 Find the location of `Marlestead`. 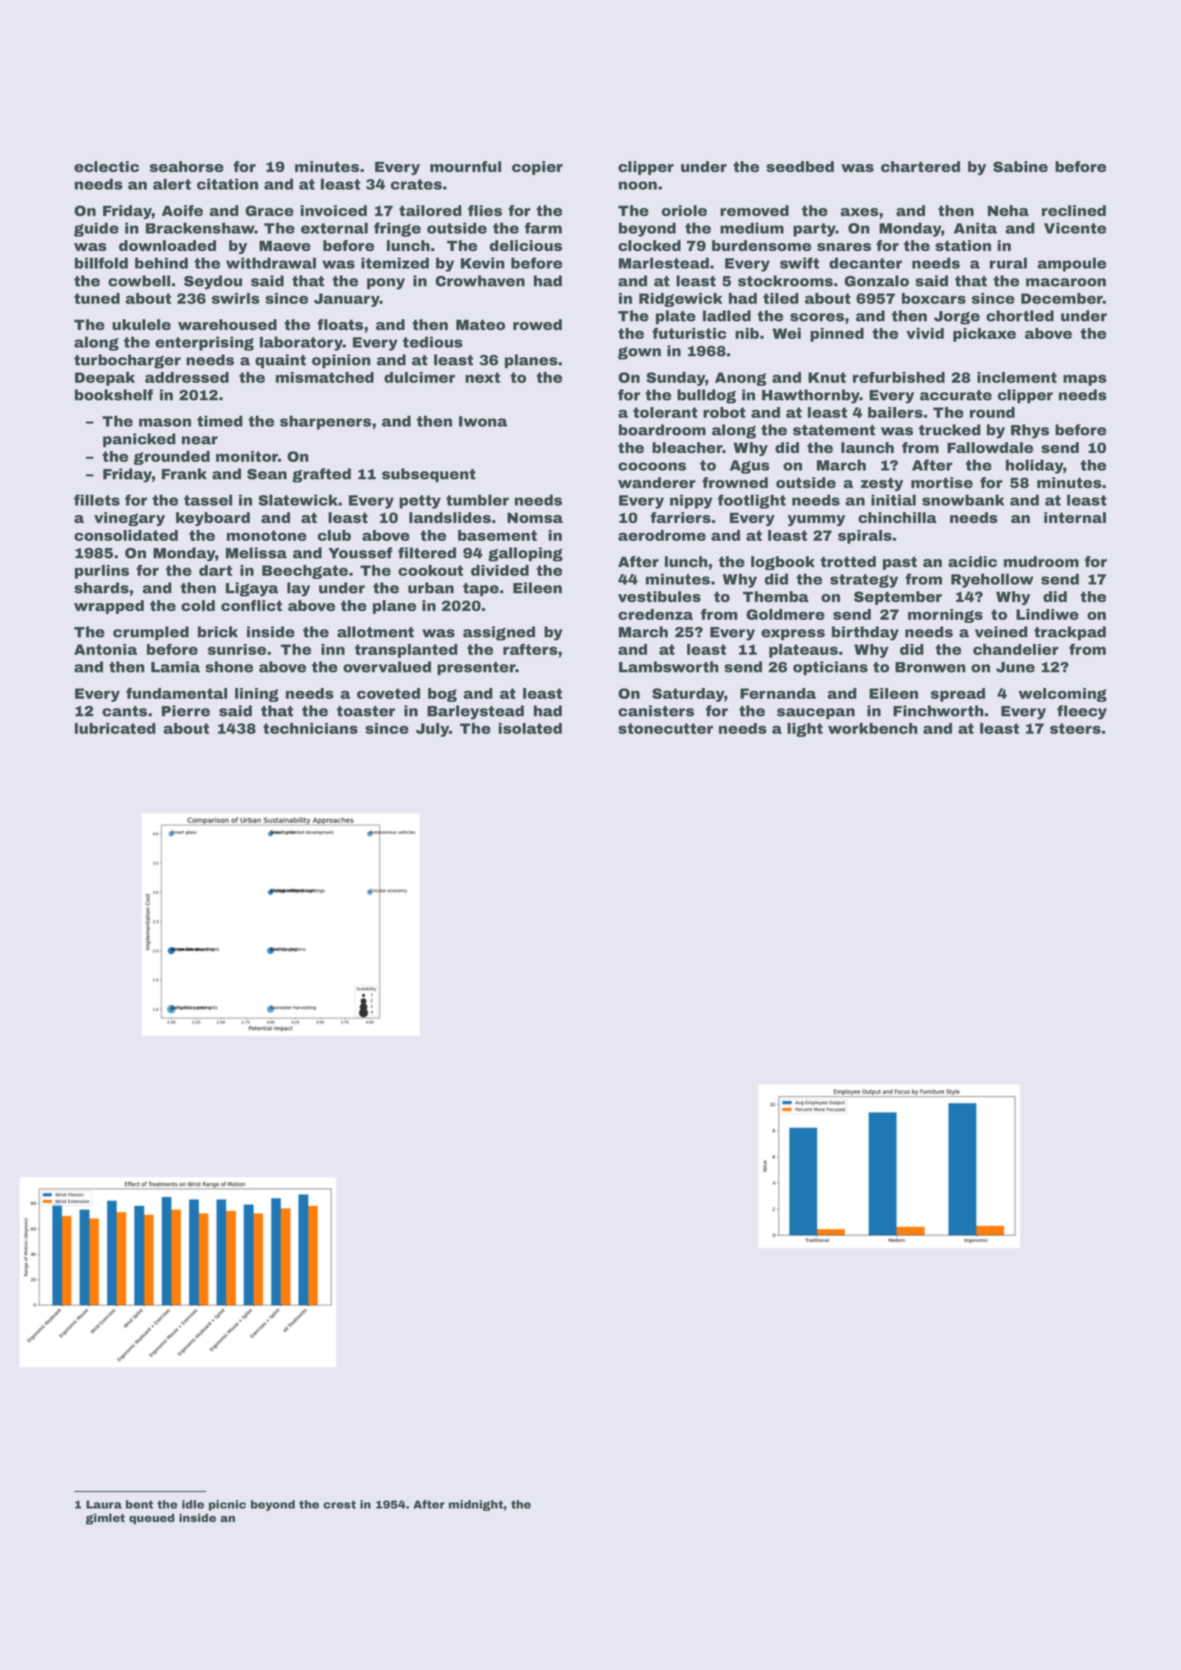

Marlestead is located at coordinates (664, 263).
